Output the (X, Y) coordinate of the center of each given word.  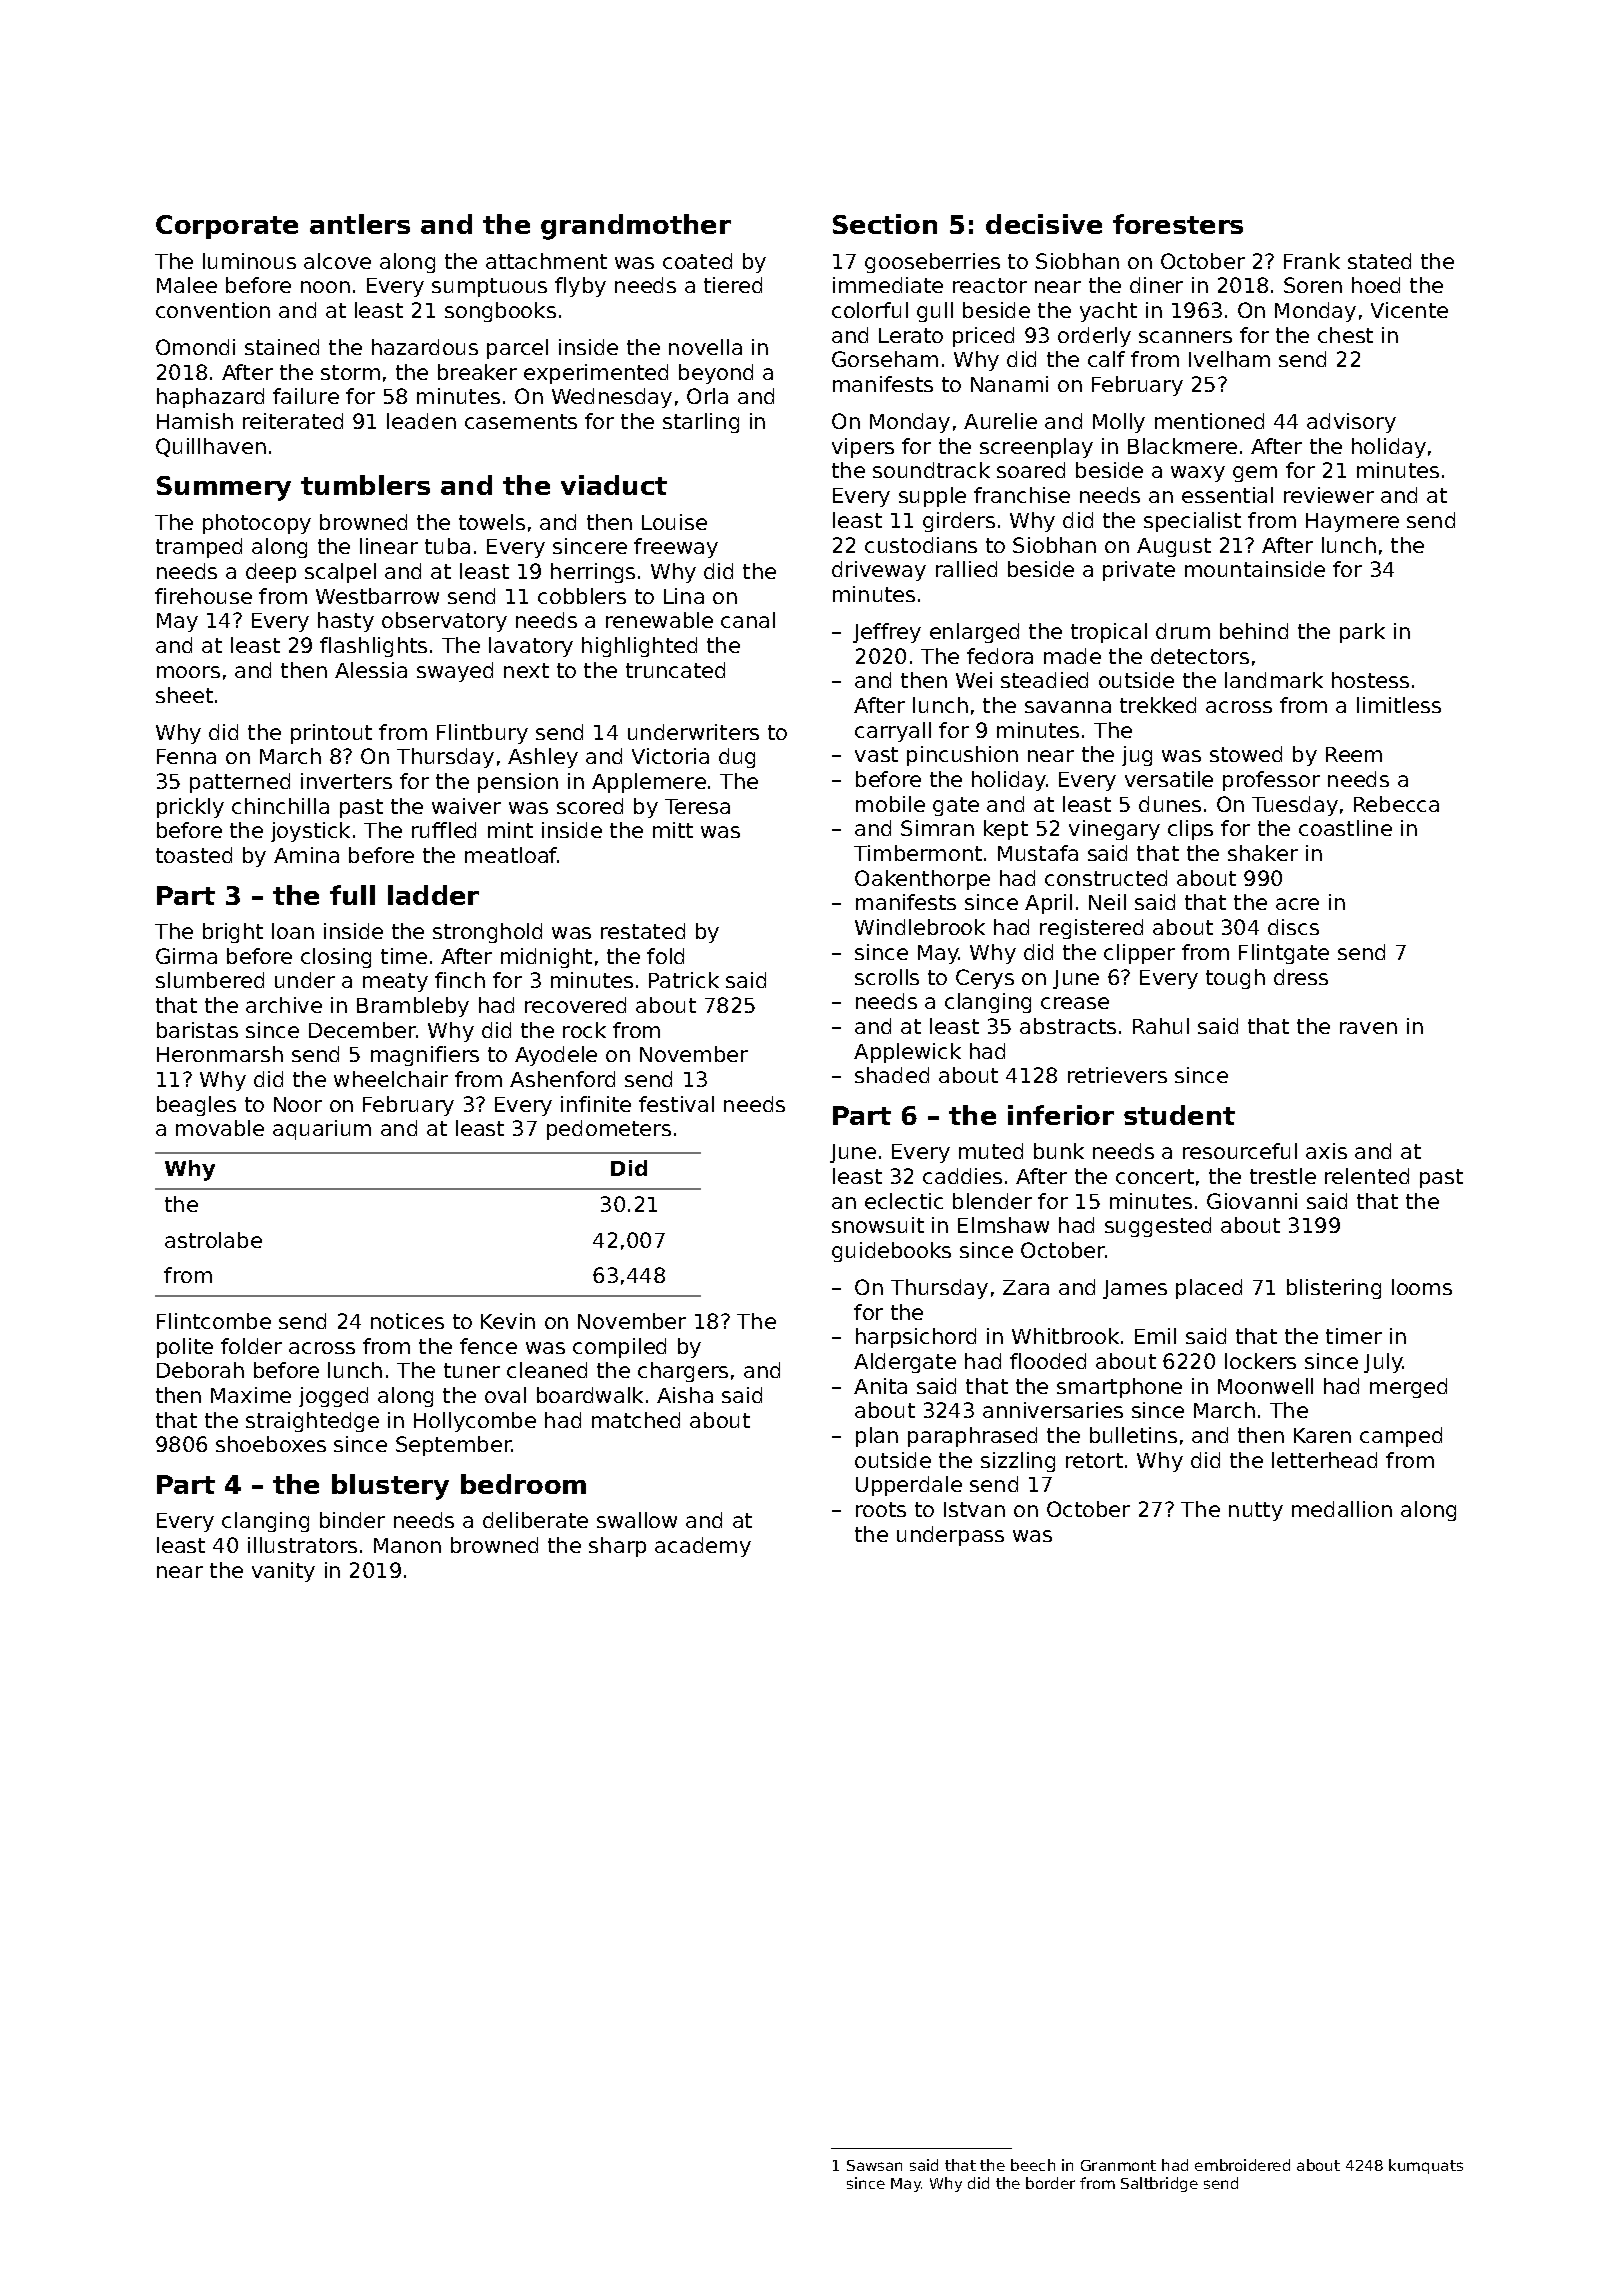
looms (1422, 1287)
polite (185, 1348)
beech (1033, 2165)
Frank (1312, 261)
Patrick (684, 980)
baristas (197, 1030)
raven (1368, 1028)
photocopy (257, 524)
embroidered (1242, 2165)
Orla (707, 396)
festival (676, 1104)
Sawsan (874, 2165)
